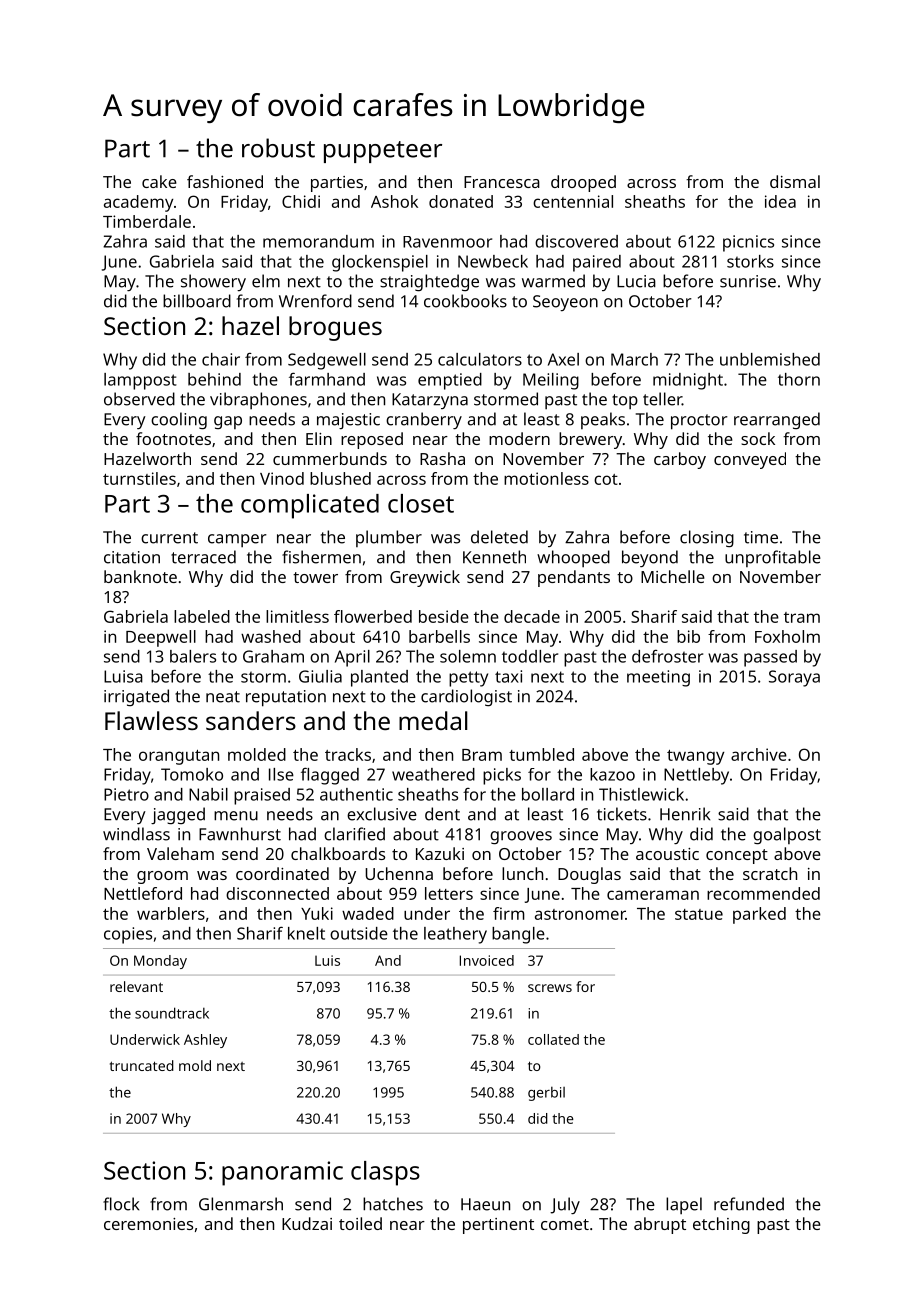  Describe the element at coordinates (126, 794) in the image. I see `Pietro` at that location.
